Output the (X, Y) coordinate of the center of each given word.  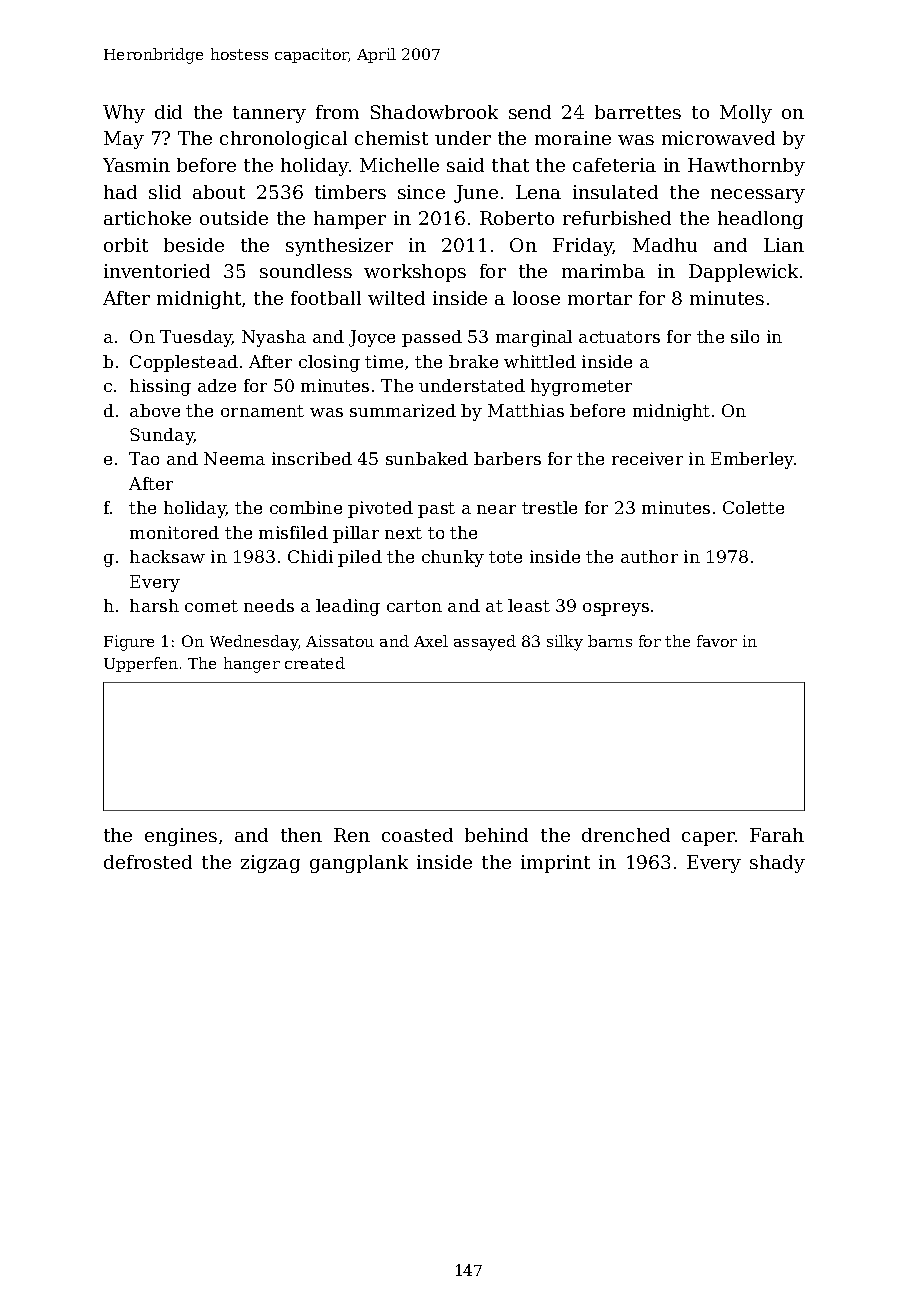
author (649, 556)
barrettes (638, 112)
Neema (234, 458)
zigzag (270, 864)
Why (124, 114)
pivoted (380, 509)
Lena (538, 192)
